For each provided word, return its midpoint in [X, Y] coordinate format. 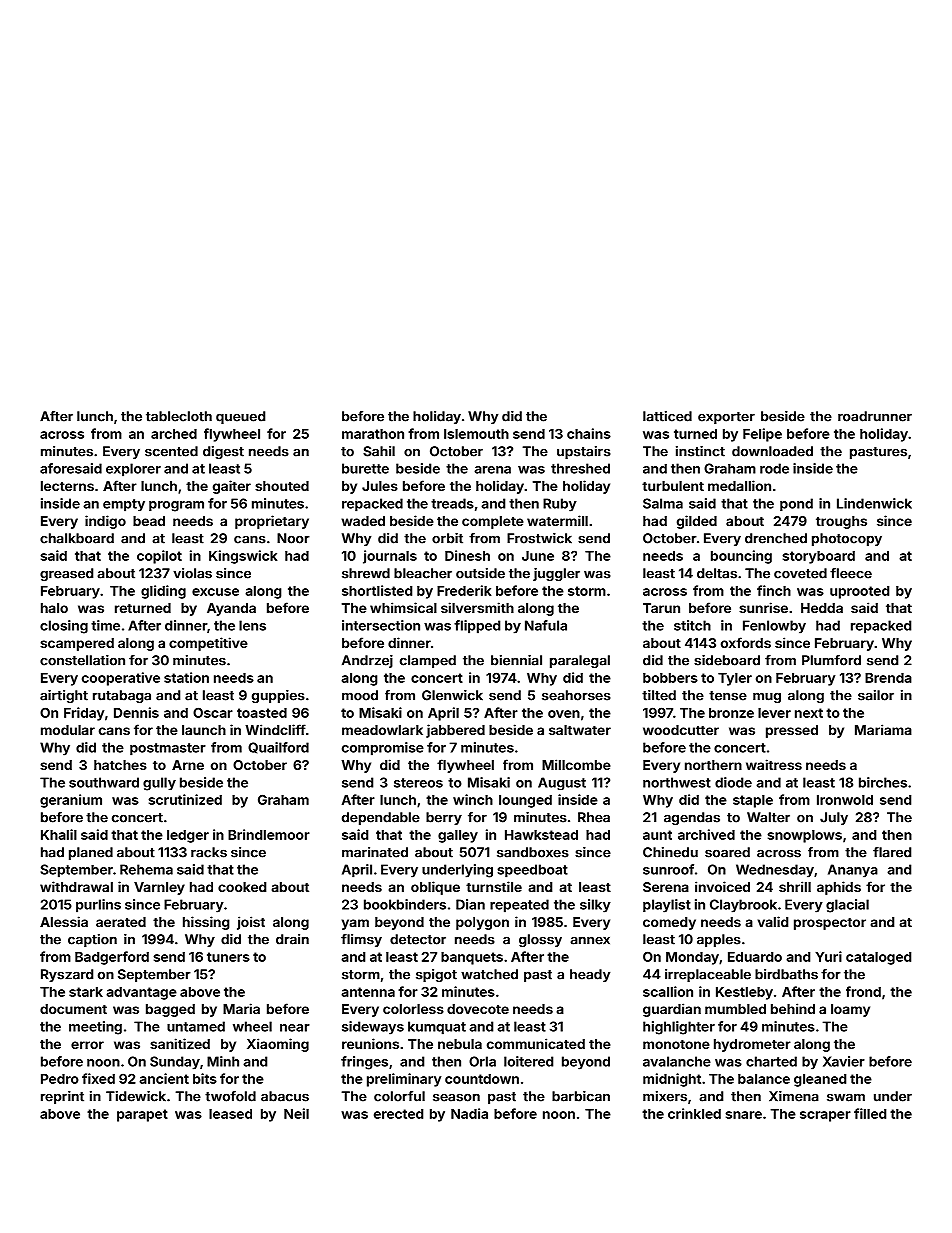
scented [171, 451]
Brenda [888, 678]
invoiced [722, 886]
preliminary [404, 1080]
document [73, 1009]
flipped [477, 627]
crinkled [694, 1113]
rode [774, 468]
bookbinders [405, 904]
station [186, 677]
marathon [373, 434]
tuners [228, 957]
